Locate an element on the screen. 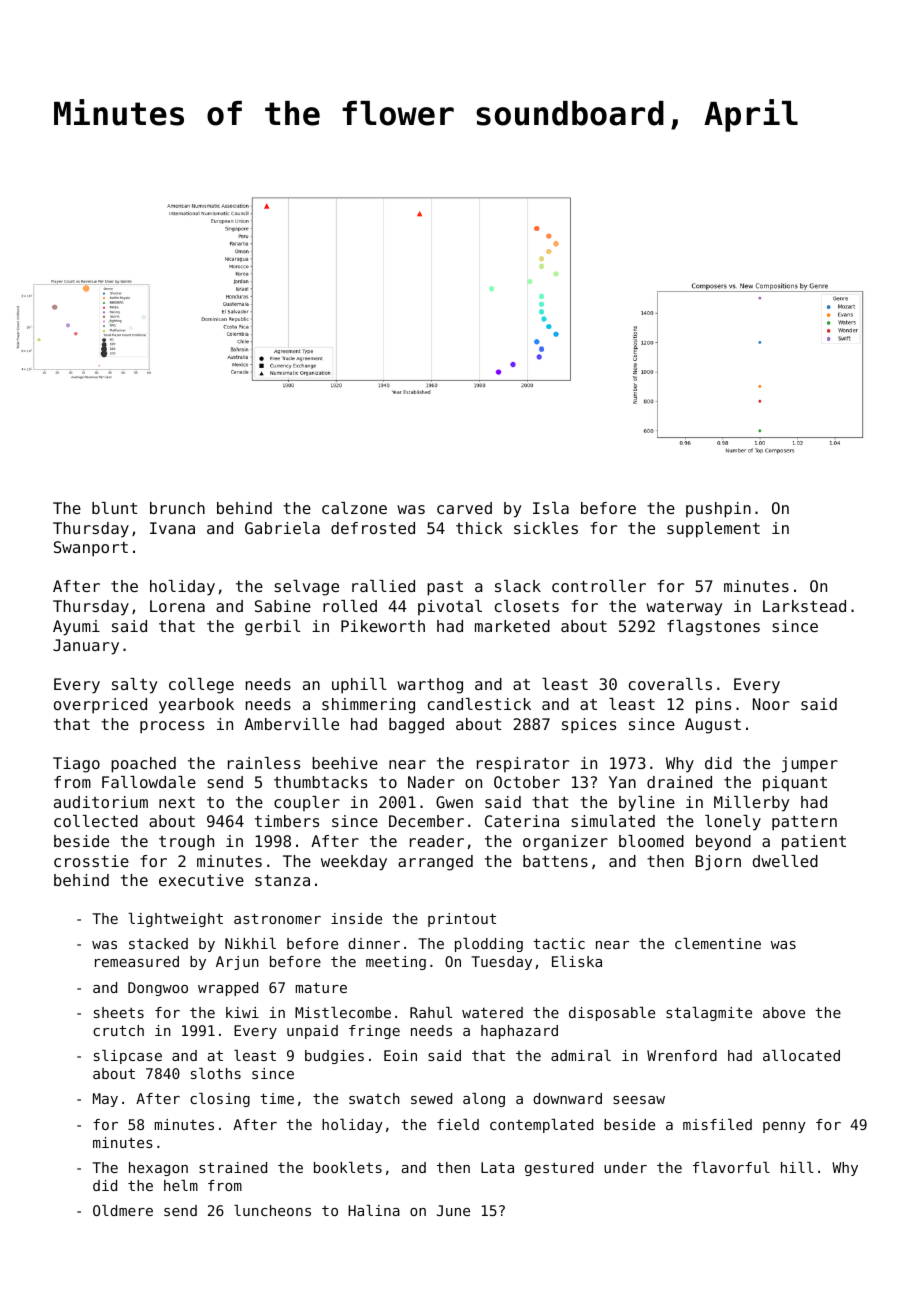 The image size is (924, 1308). under is located at coordinates (625, 1167).
